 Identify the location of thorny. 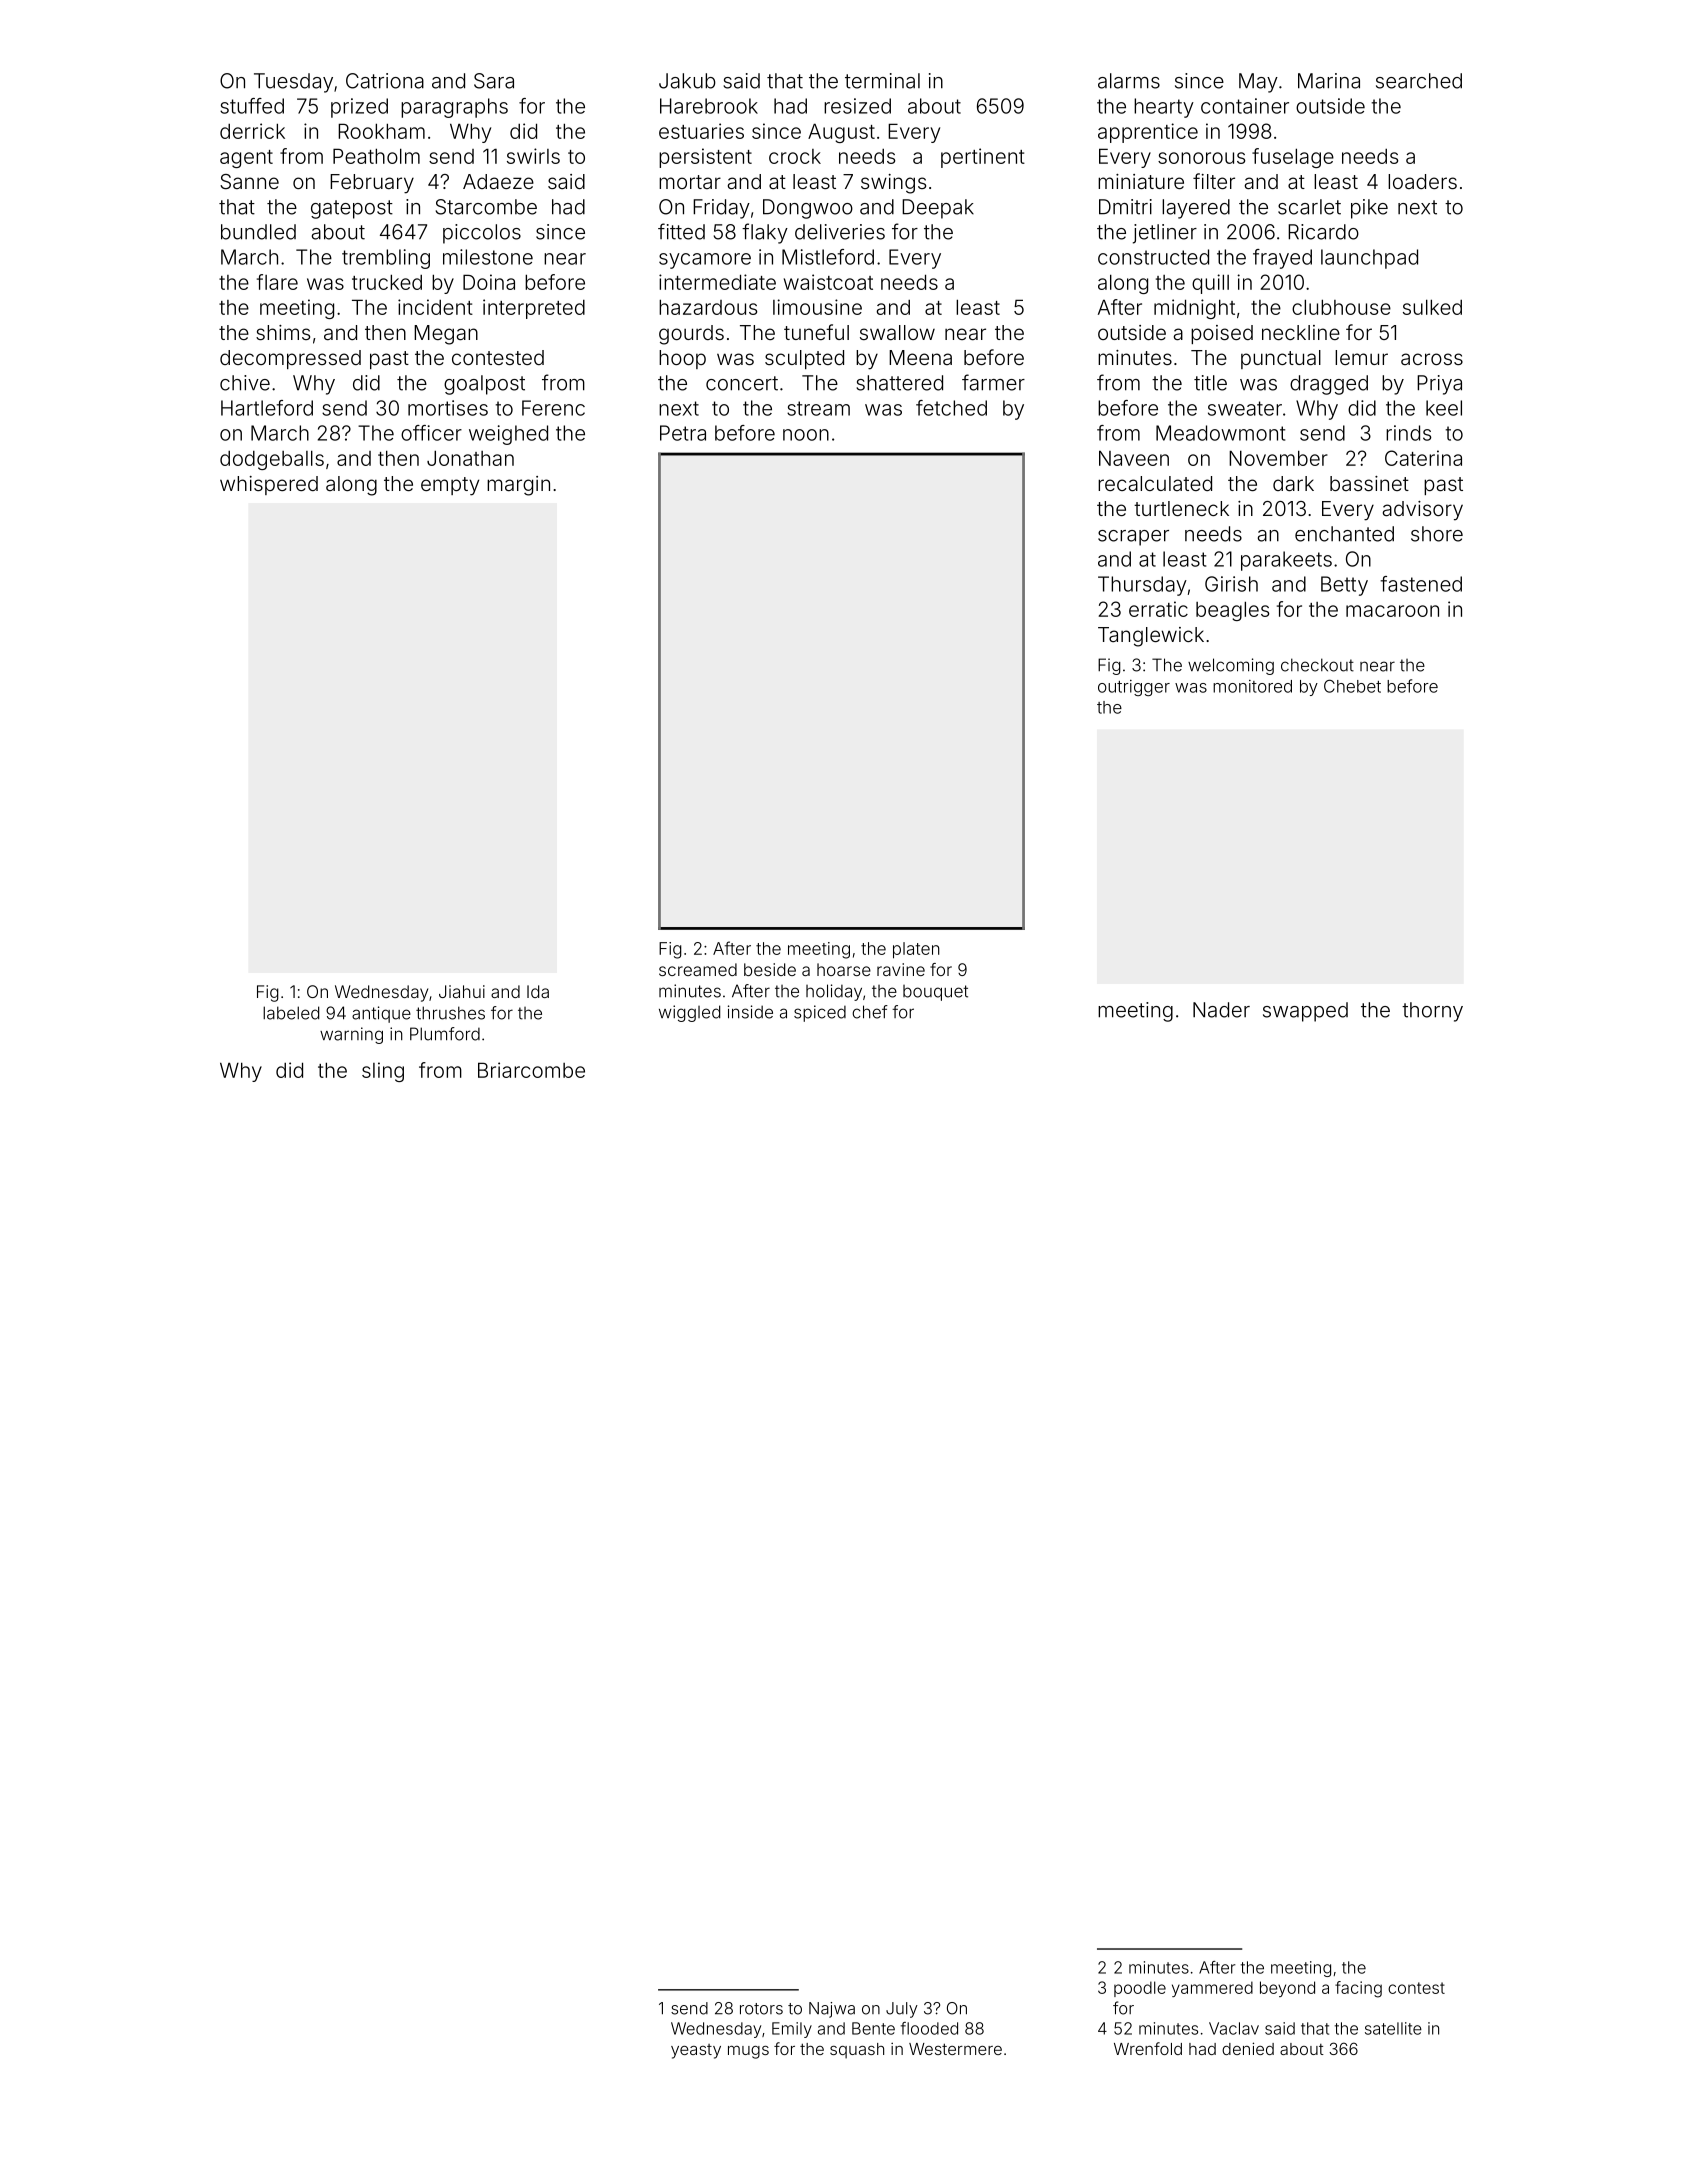
(1432, 1012).
